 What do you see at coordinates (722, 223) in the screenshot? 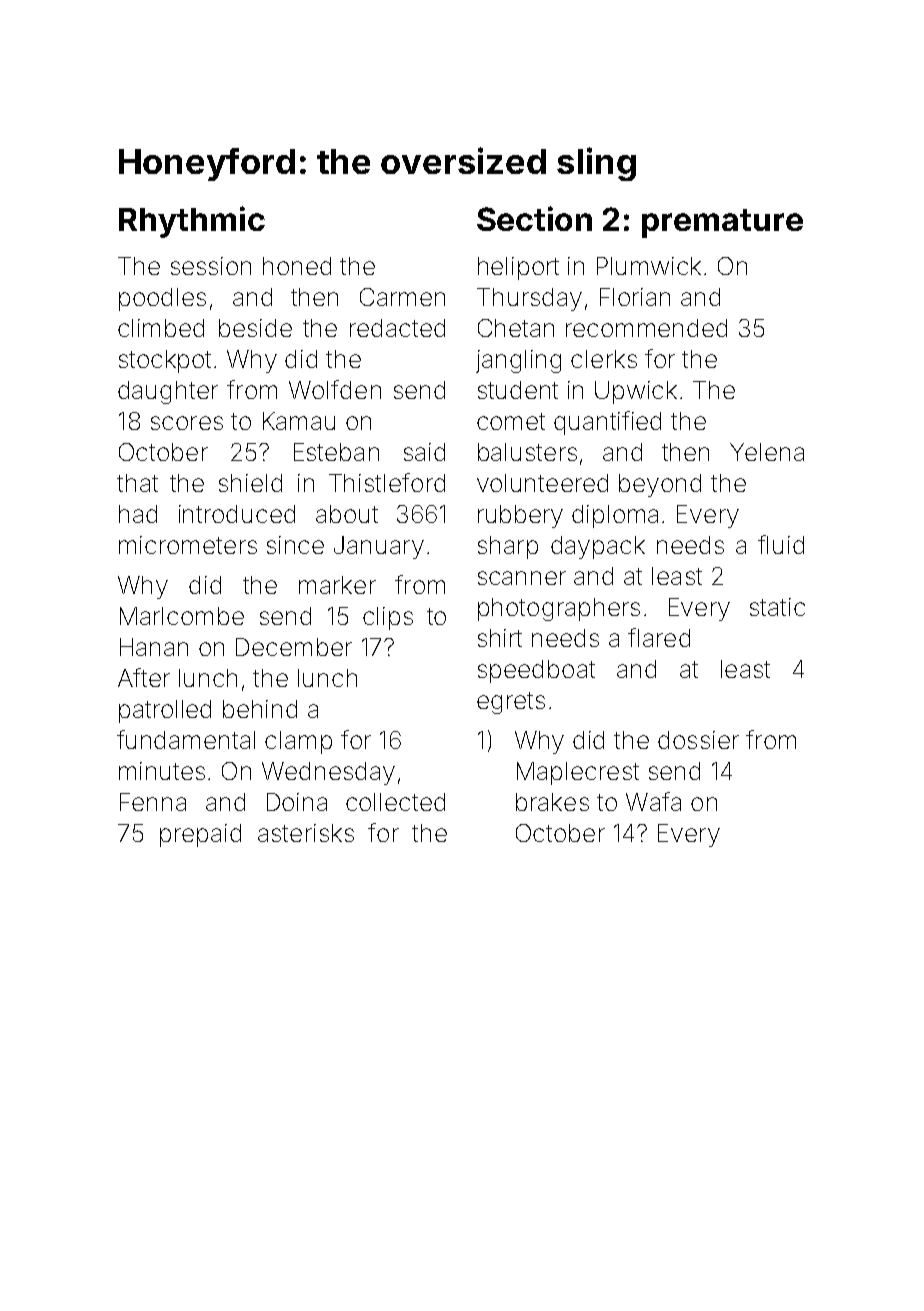
I see `premature` at bounding box center [722, 223].
